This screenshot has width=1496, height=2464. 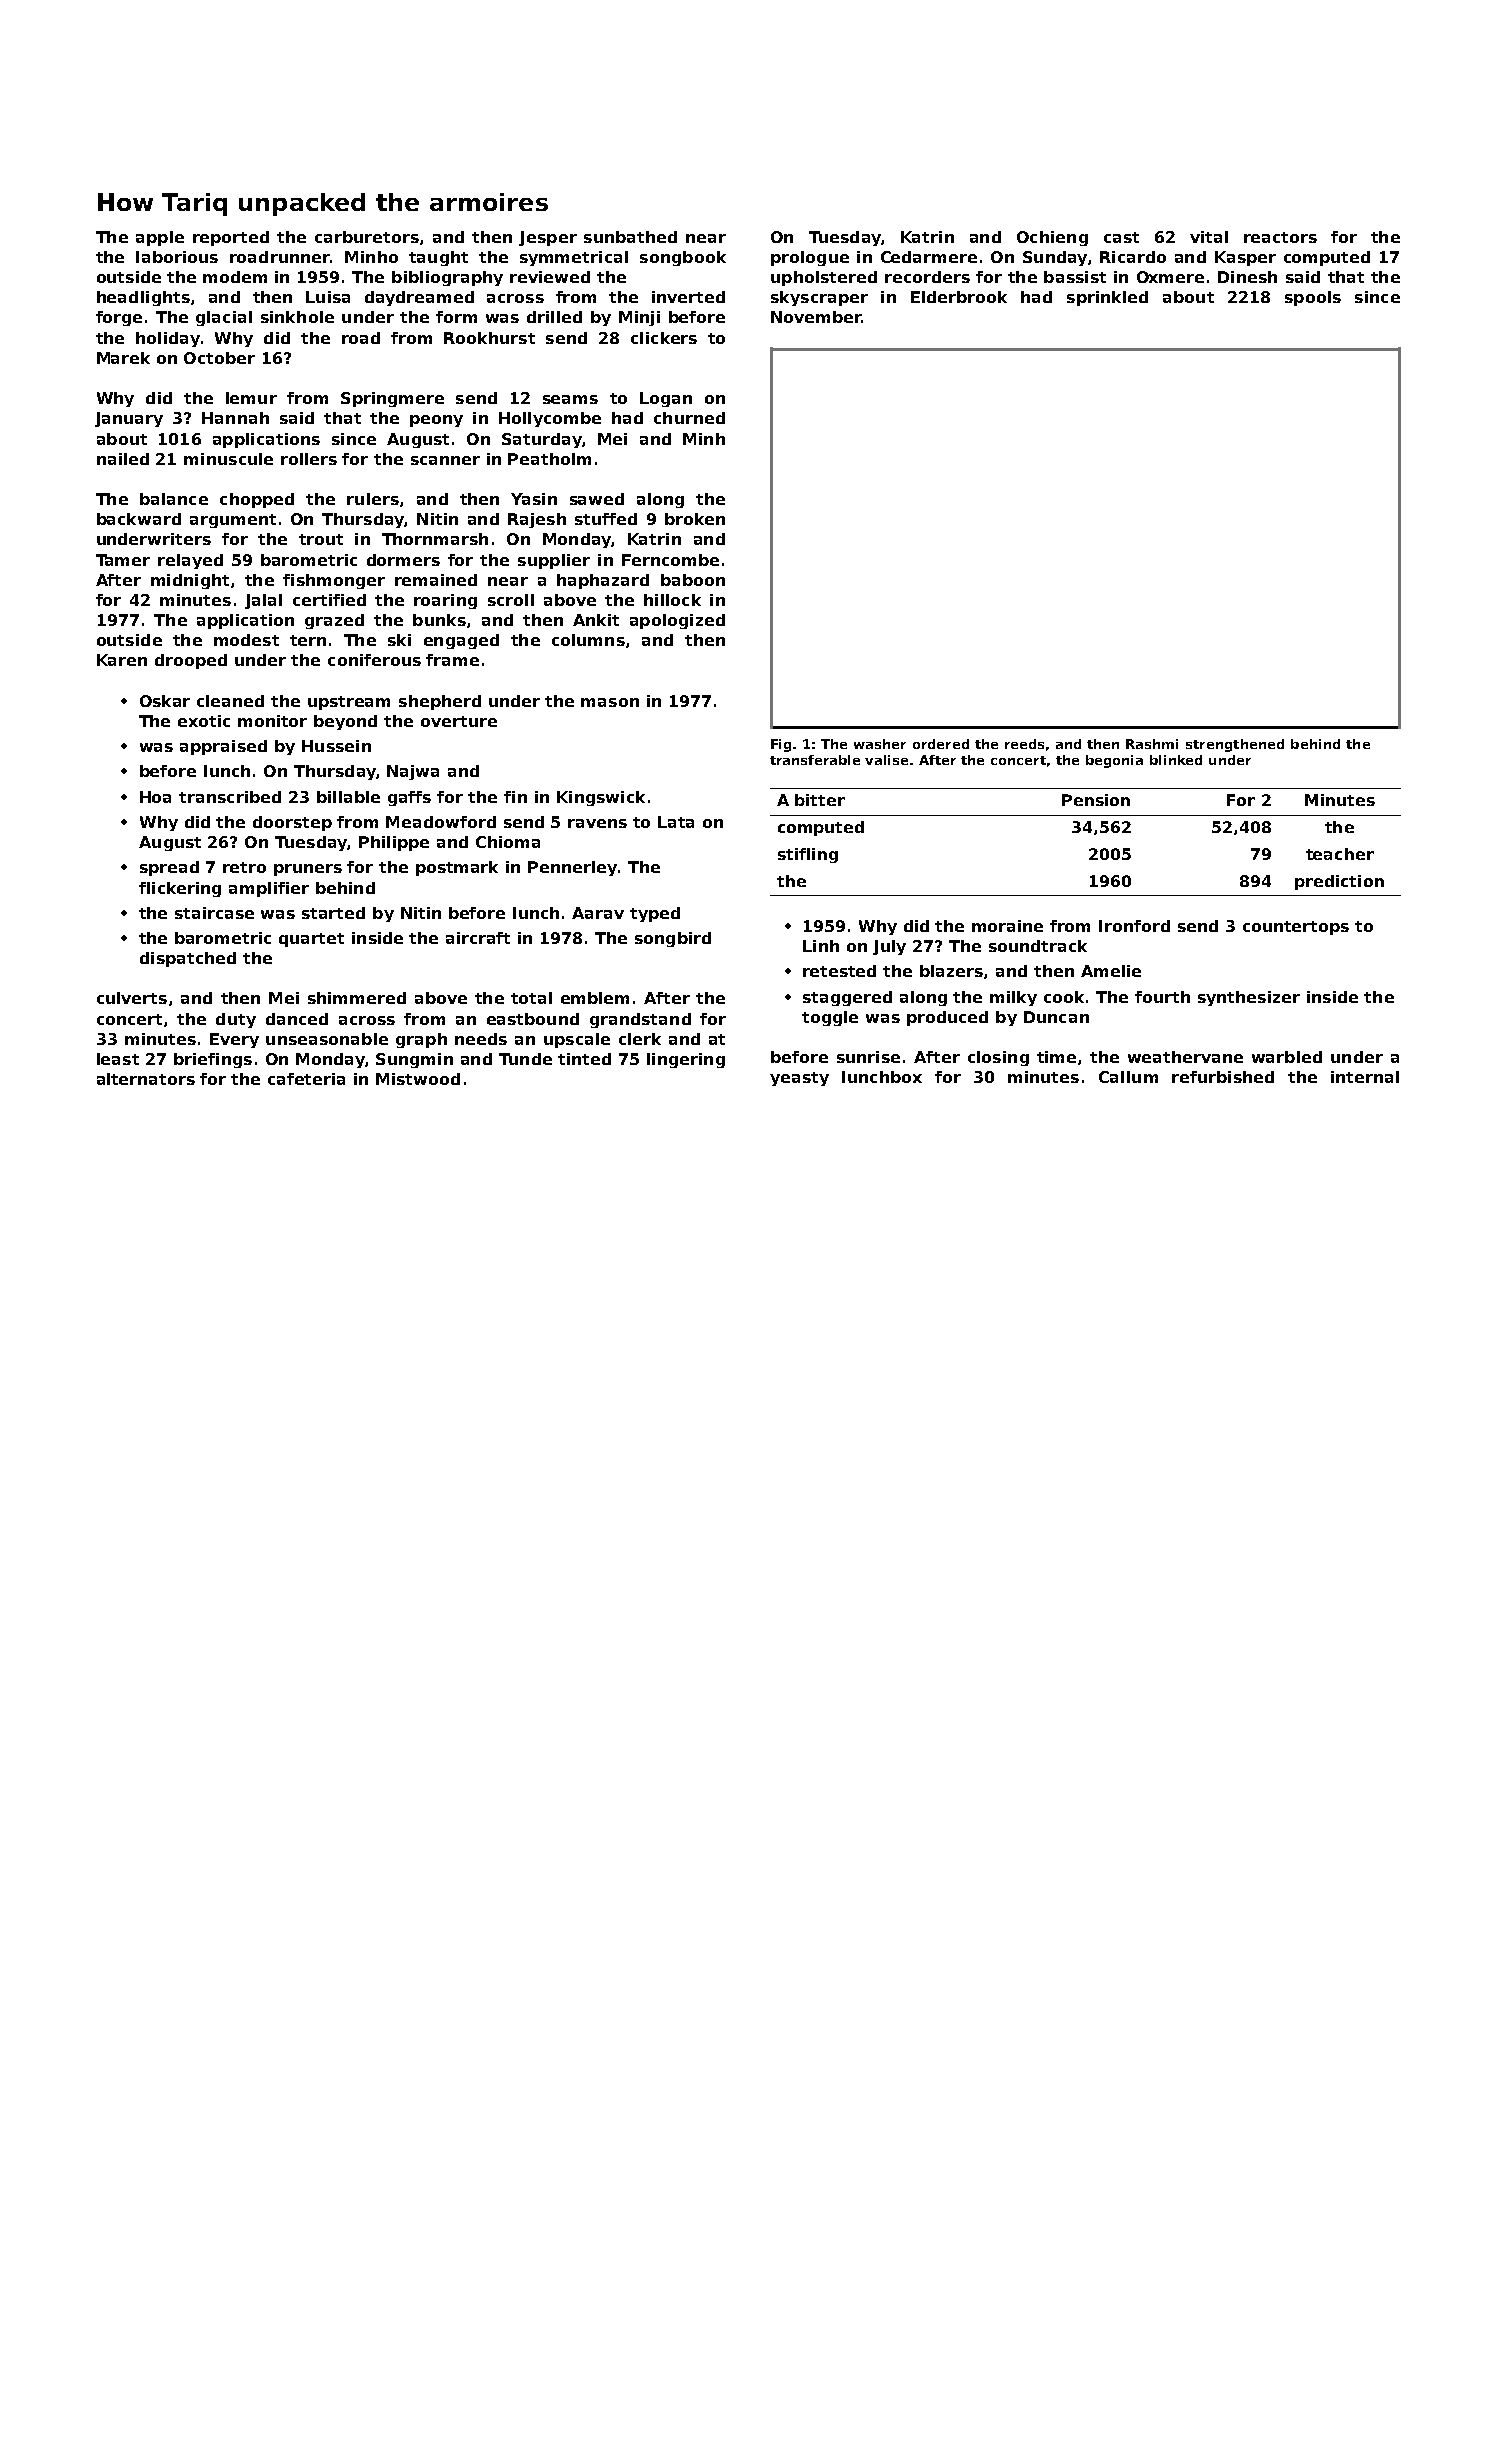 I want to click on apologized, so click(x=677, y=621).
